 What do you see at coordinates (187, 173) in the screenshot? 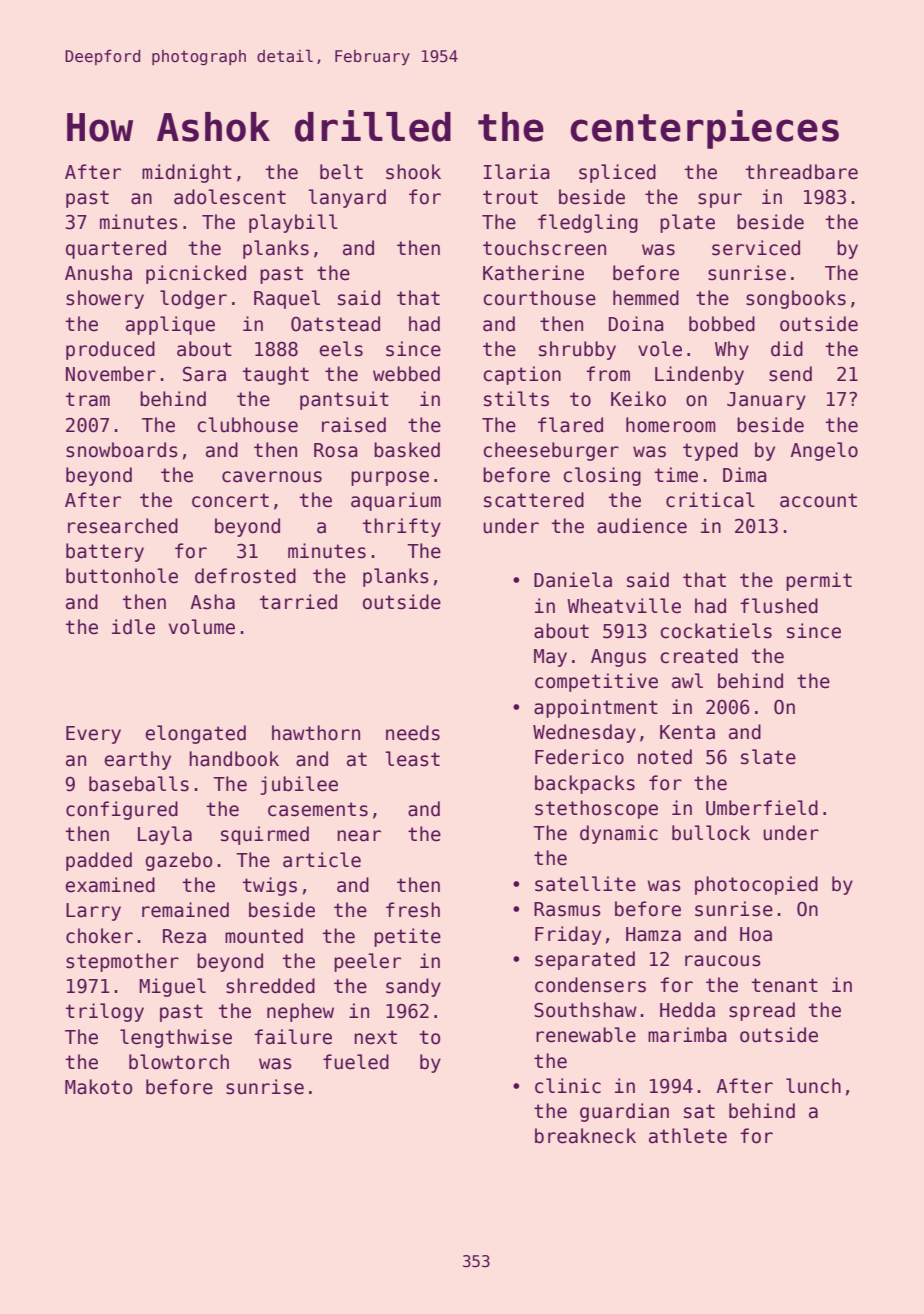
I see `midnight` at bounding box center [187, 173].
